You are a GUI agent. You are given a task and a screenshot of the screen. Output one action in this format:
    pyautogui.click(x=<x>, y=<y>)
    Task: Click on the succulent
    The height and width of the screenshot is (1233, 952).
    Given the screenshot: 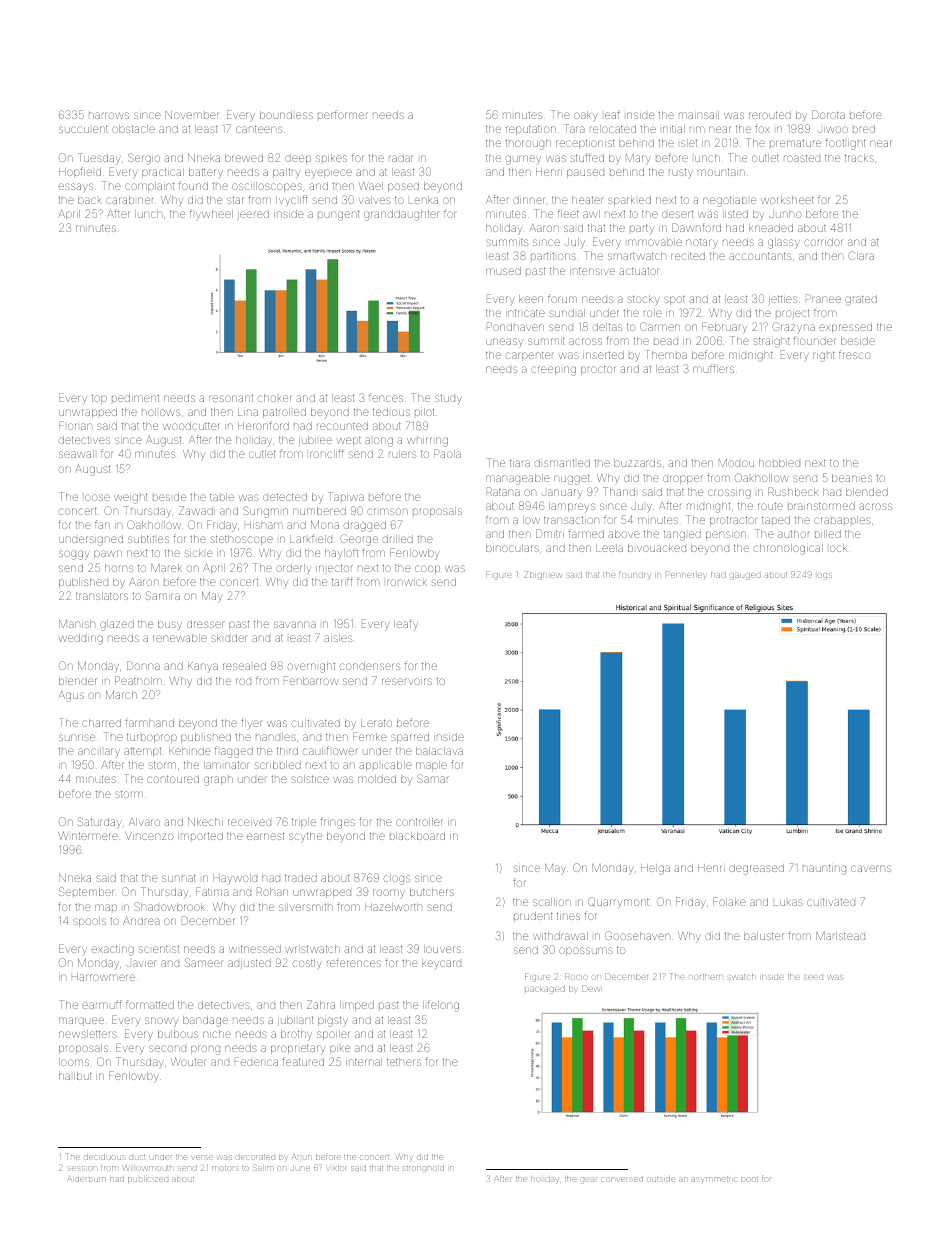 What is the action you would take?
    pyautogui.click(x=83, y=129)
